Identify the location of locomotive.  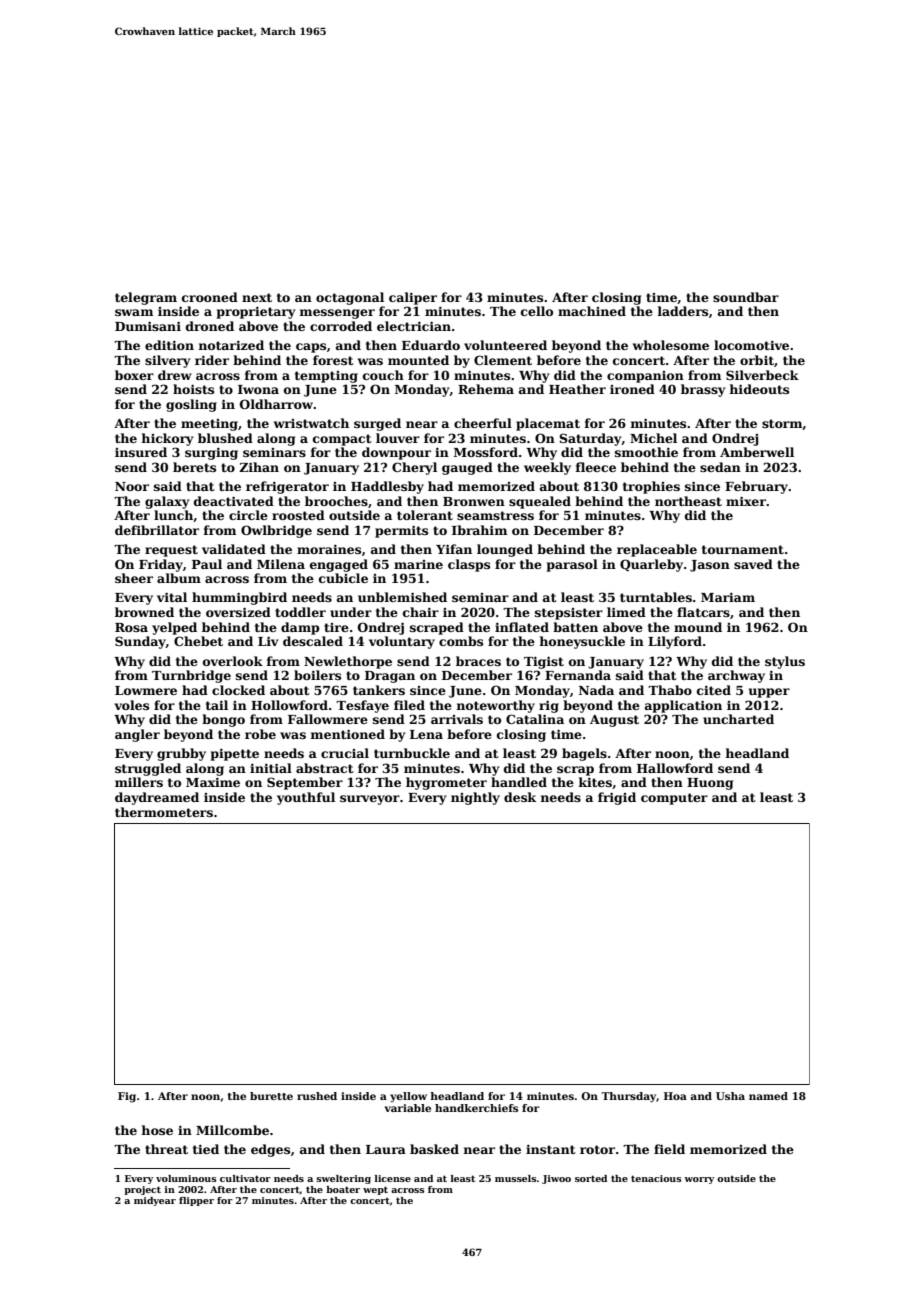
(751, 345).
